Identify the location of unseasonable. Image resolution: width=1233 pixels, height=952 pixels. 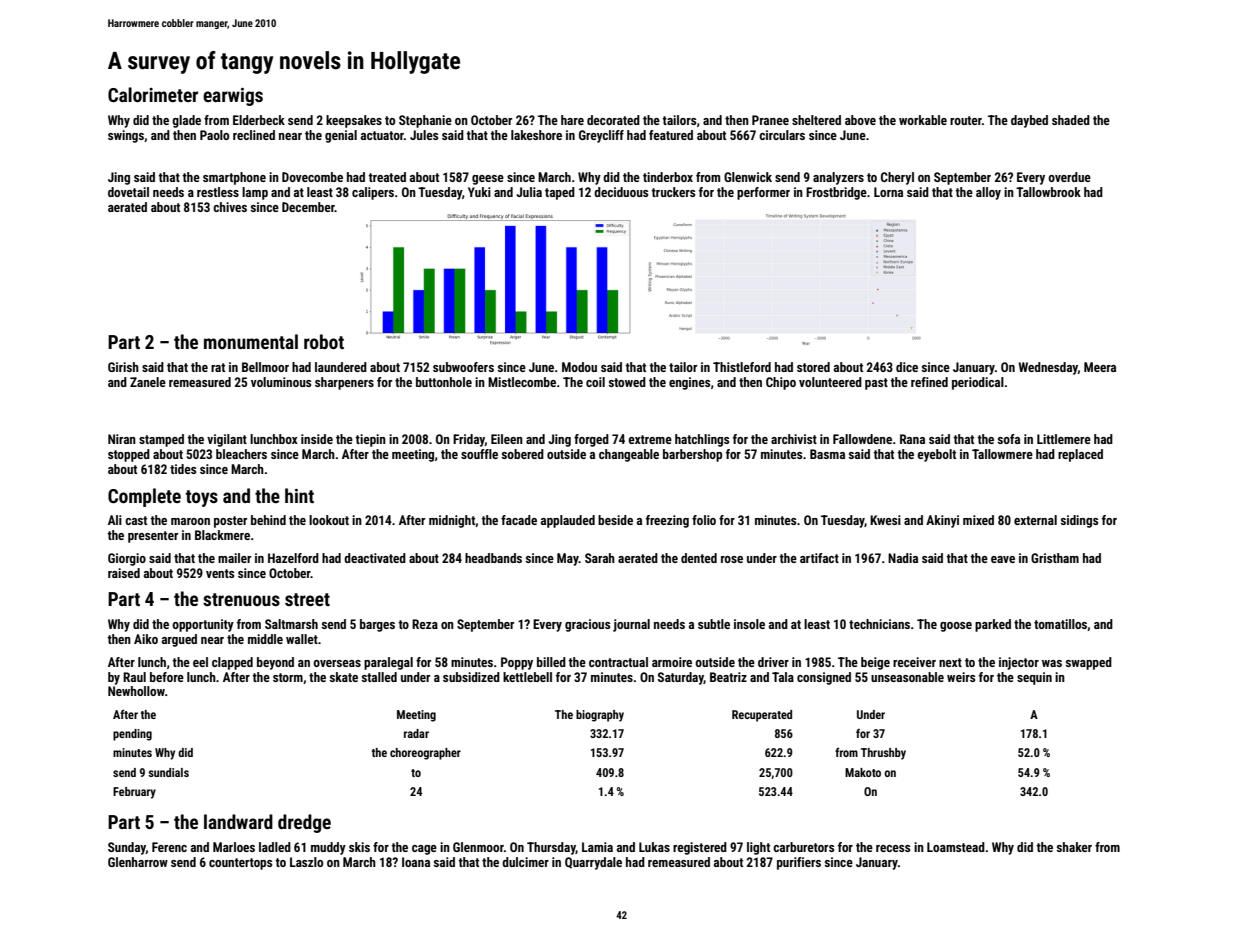
(907, 677).
